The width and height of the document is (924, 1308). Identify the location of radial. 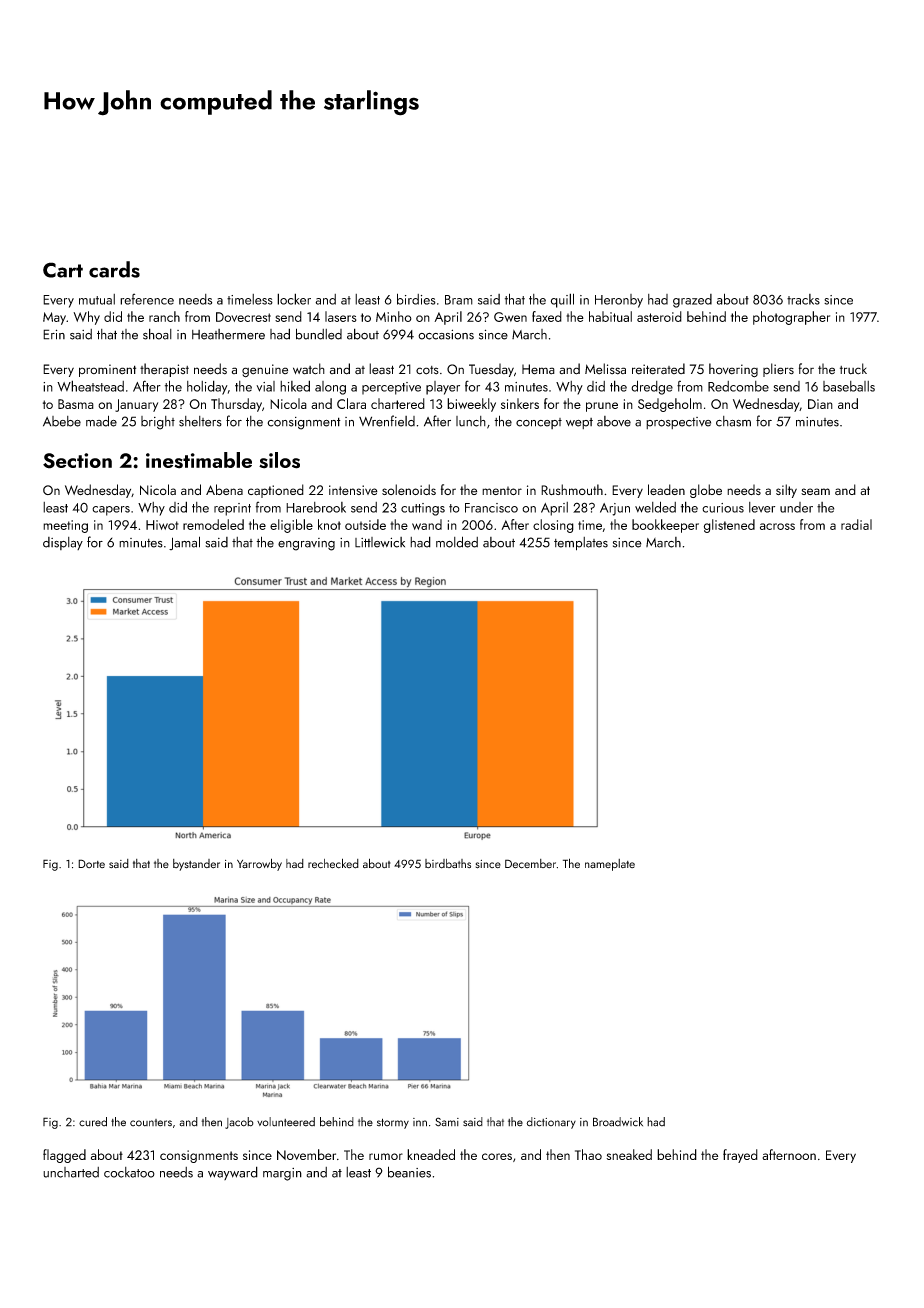
(856, 524).
